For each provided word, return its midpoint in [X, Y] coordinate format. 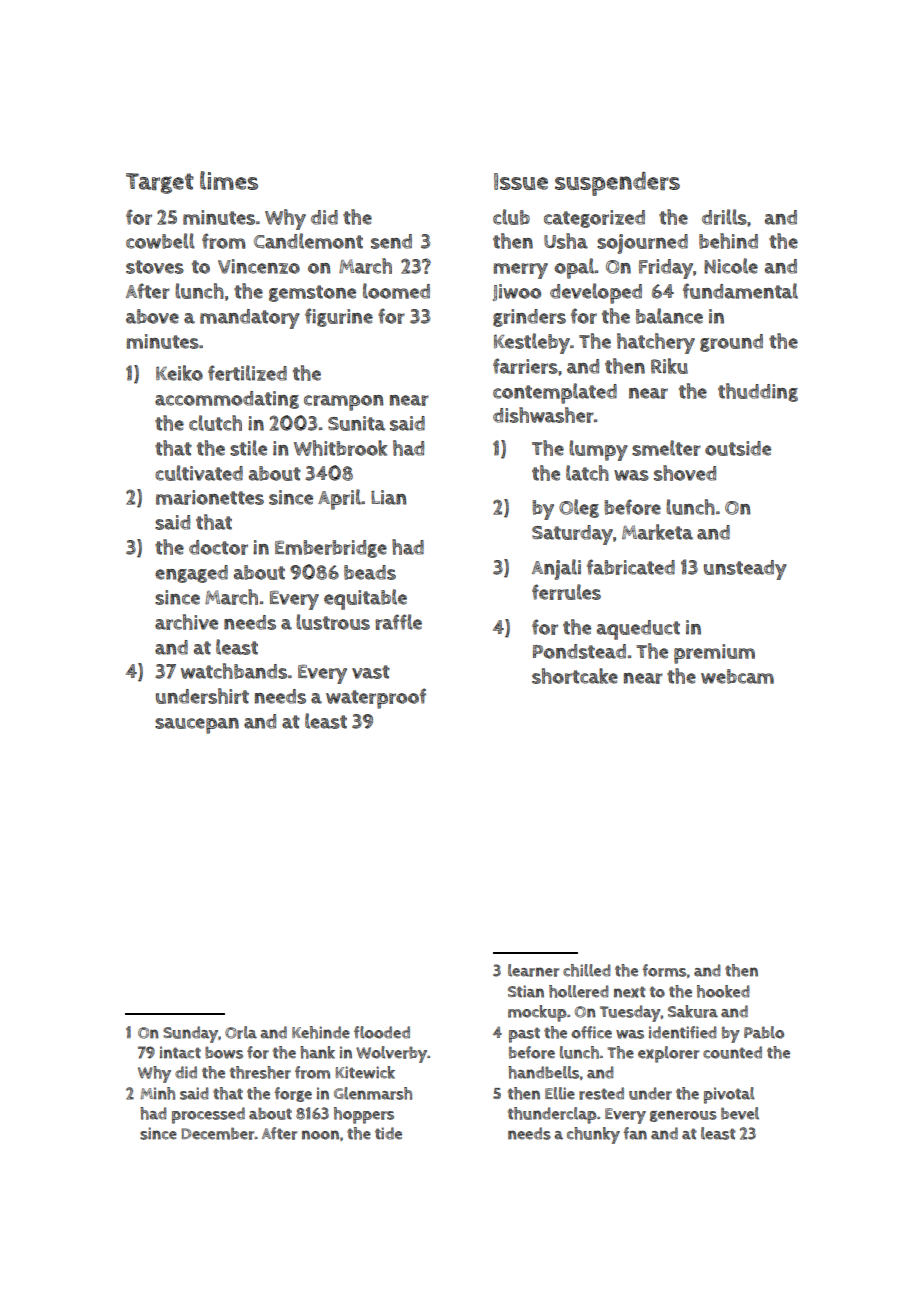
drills [724, 217]
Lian [388, 497]
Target [160, 183]
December [218, 1133]
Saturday [572, 535]
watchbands [234, 671]
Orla [241, 1032]
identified [683, 1032]
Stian [526, 991]
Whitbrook [340, 448]
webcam [737, 676]
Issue [521, 181]
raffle [398, 622]
